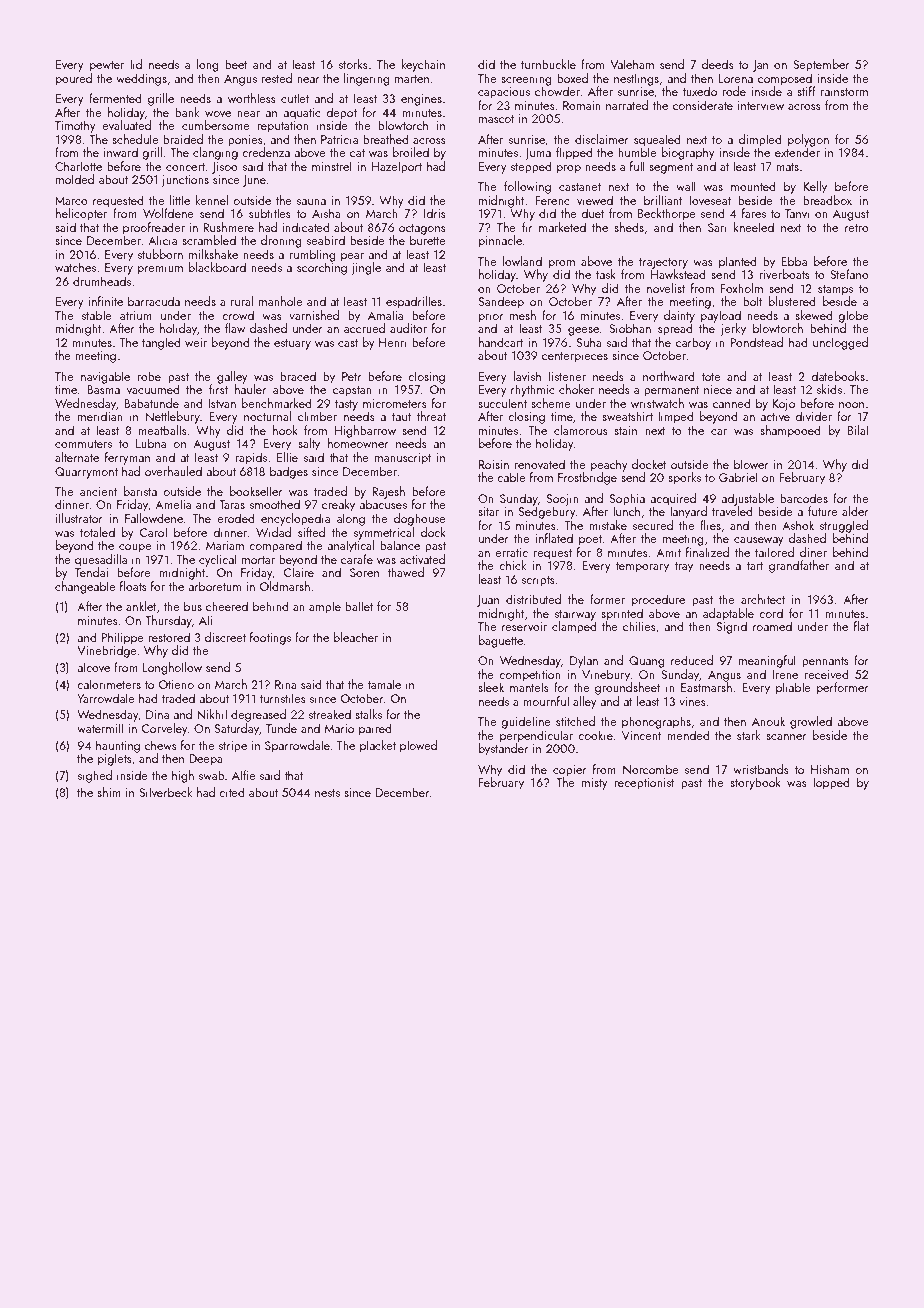 The image size is (924, 1308). I want to click on poured, so click(74, 79).
